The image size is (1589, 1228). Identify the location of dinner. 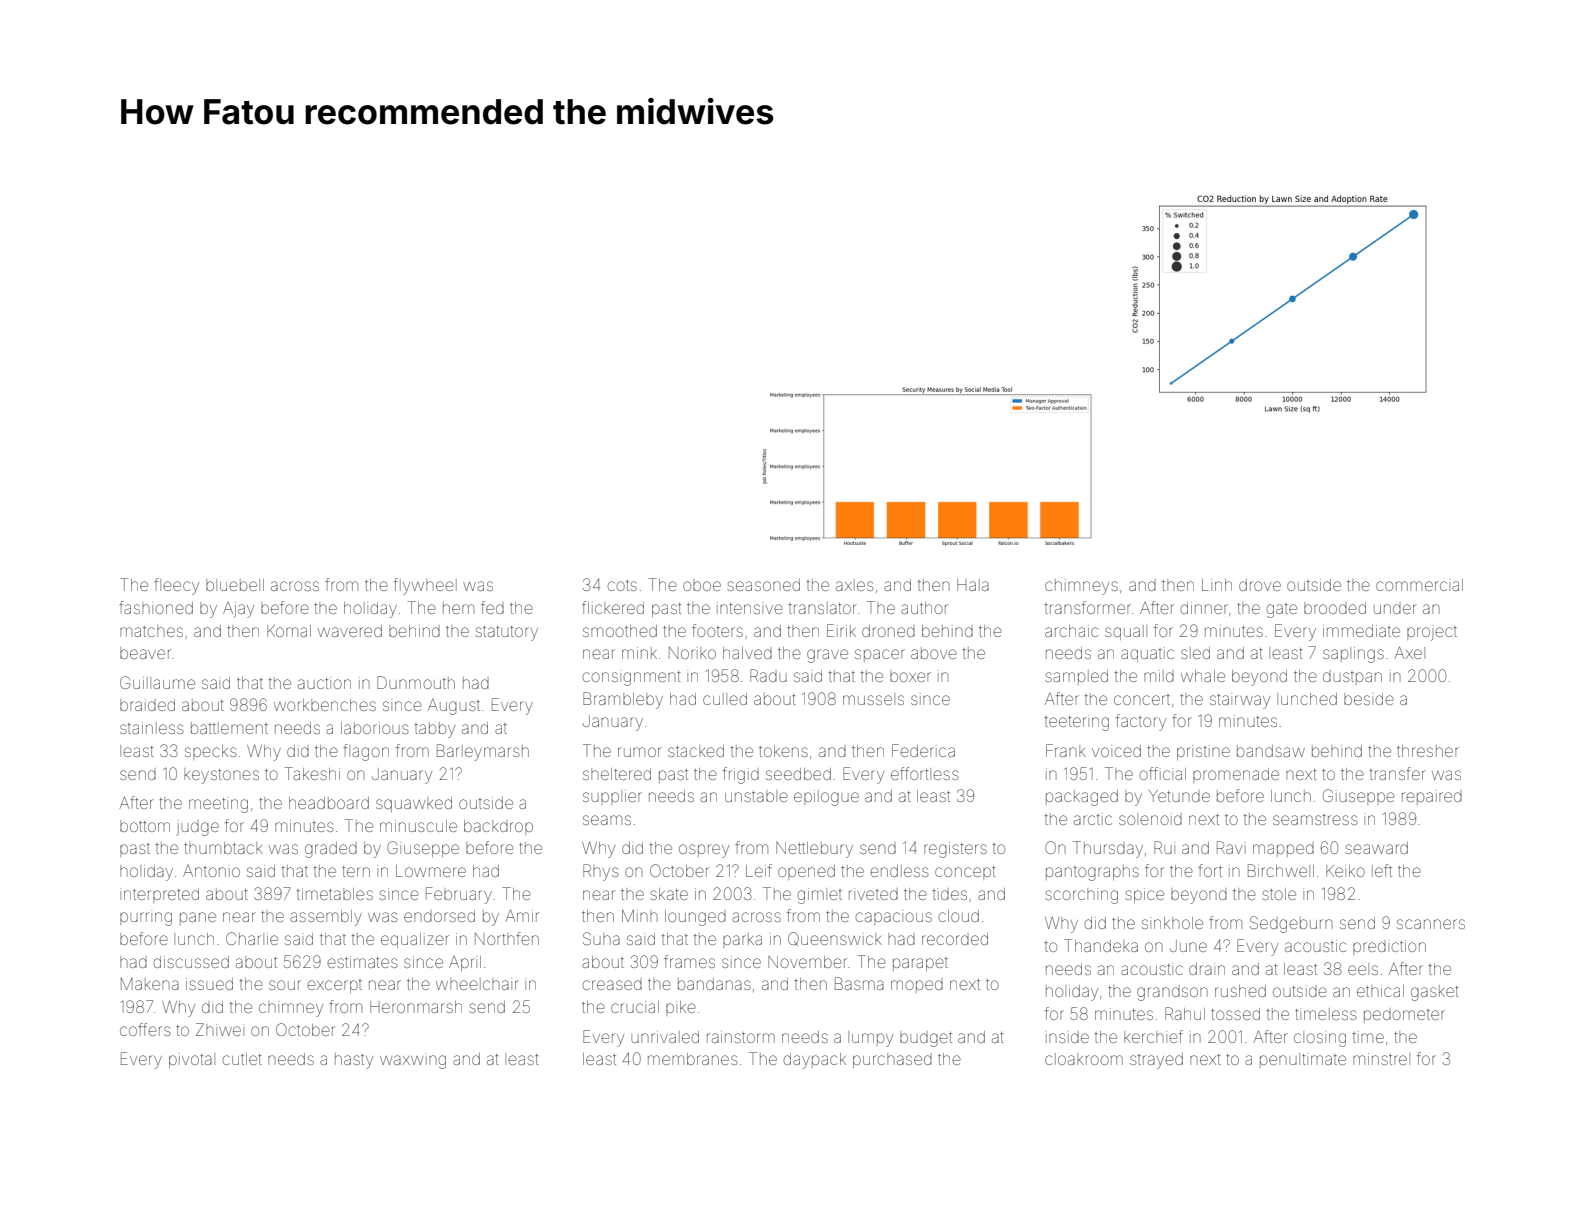
(1204, 608).
